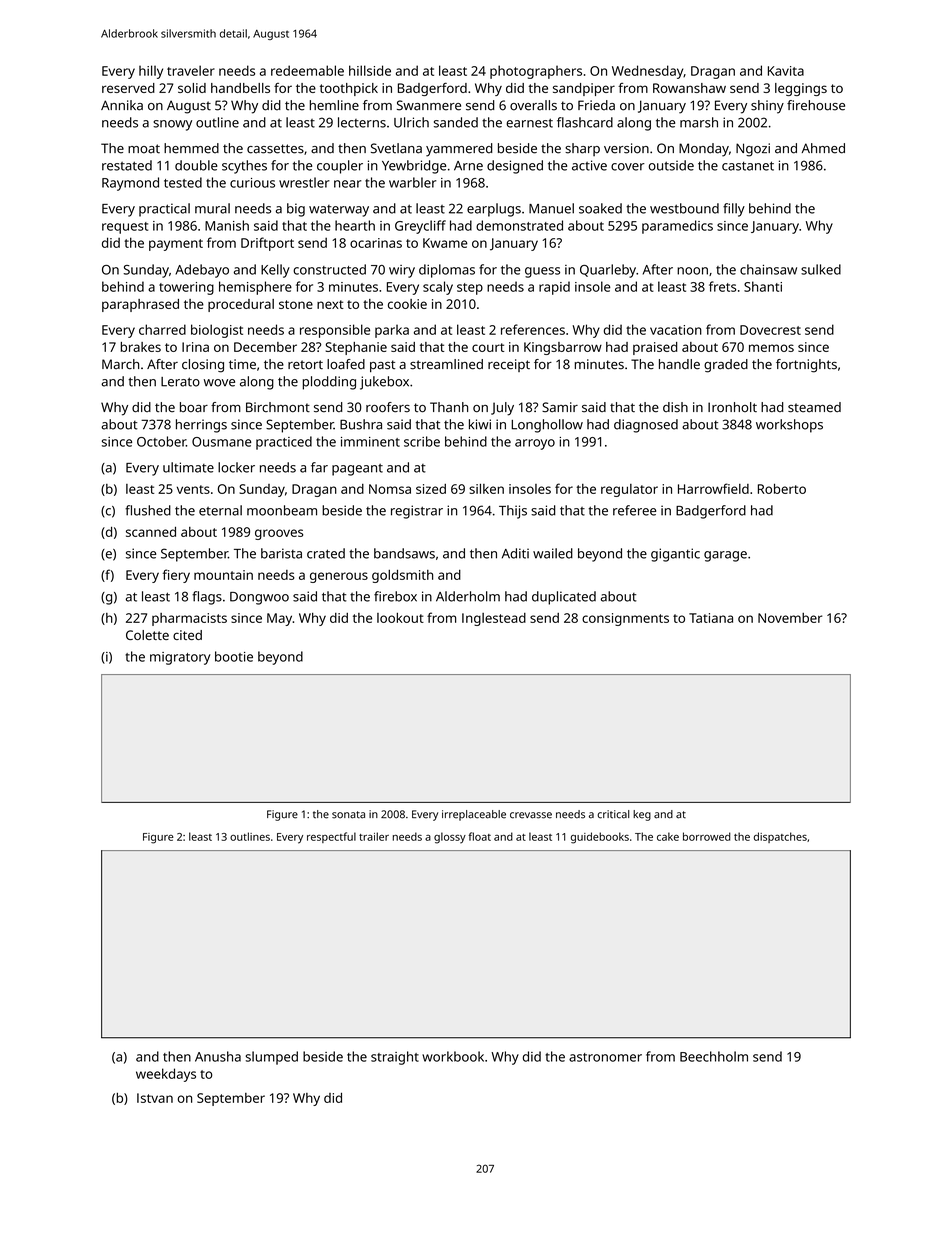  What do you see at coordinates (151, 532) in the page?
I see `scanned` at bounding box center [151, 532].
